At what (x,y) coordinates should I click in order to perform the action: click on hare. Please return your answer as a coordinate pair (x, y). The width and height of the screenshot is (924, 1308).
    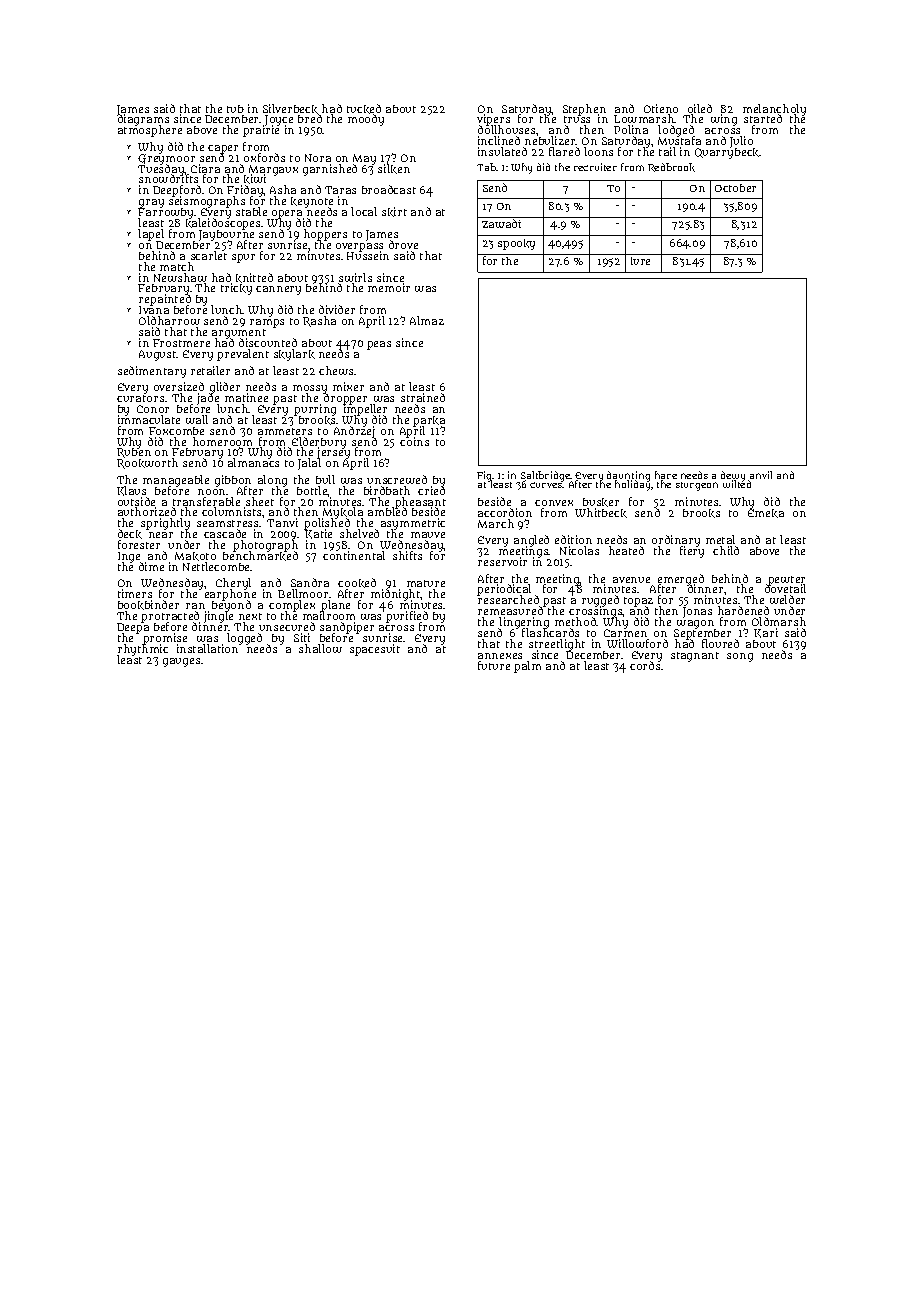
    Looking at the image, I should click on (666, 475).
